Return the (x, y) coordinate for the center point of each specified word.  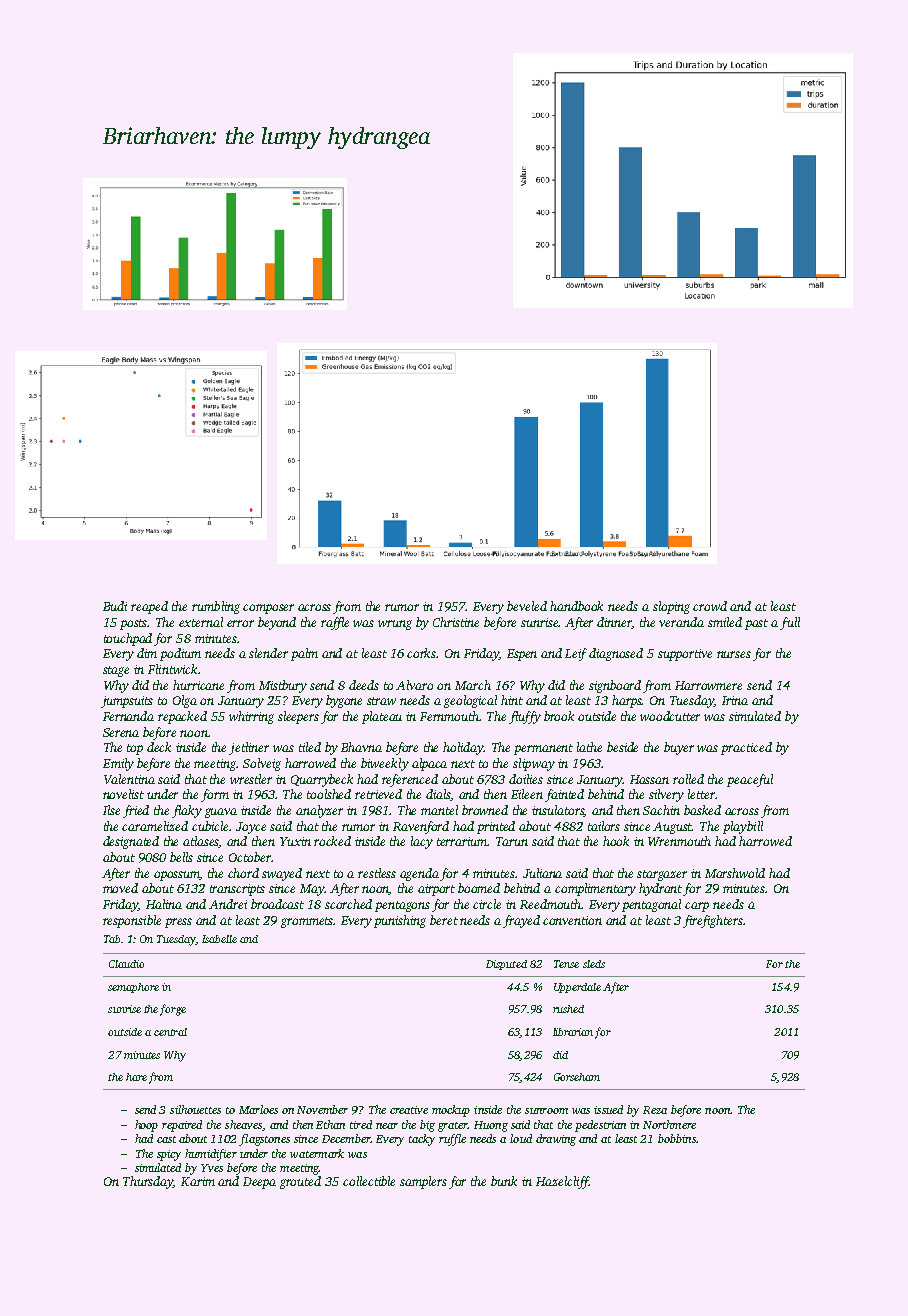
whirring (251, 717)
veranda (681, 622)
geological (470, 701)
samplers (423, 1182)
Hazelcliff (562, 1182)
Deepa (259, 1183)
